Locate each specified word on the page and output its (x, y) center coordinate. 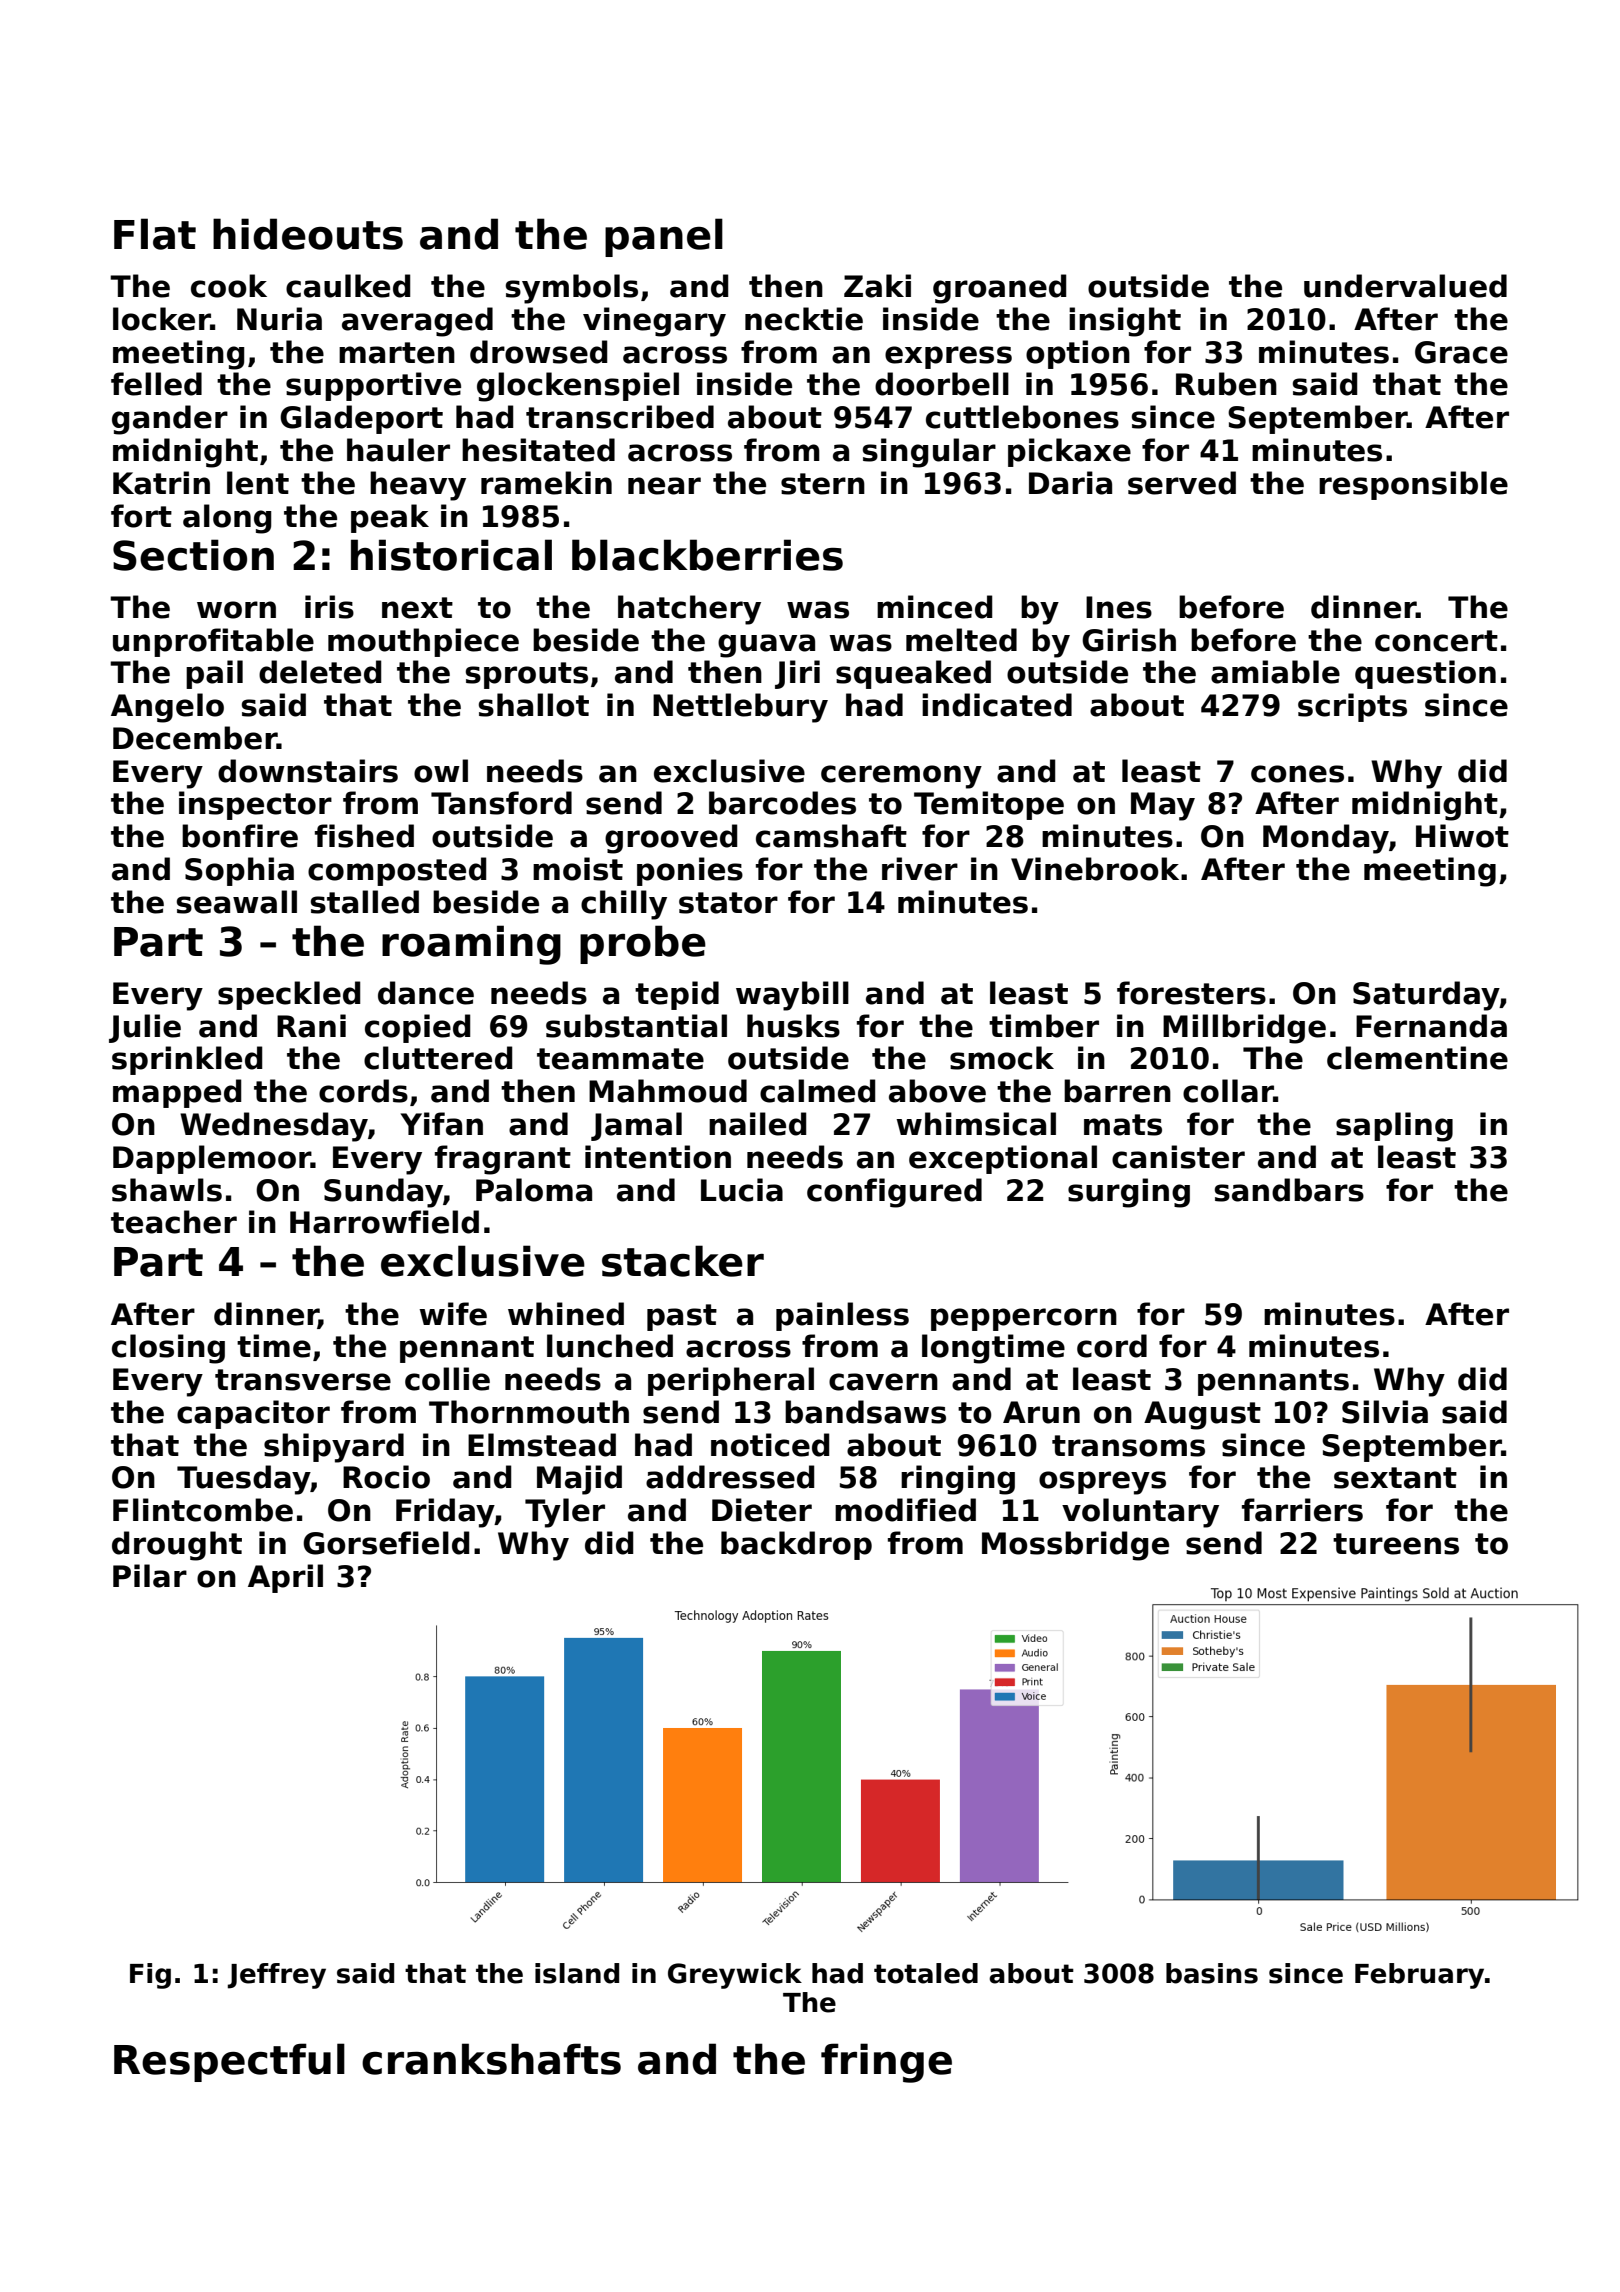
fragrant (503, 1160)
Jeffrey (277, 1976)
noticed (770, 1445)
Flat (155, 234)
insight (1125, 322)
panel (664, 237)
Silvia (1385, 1412)
